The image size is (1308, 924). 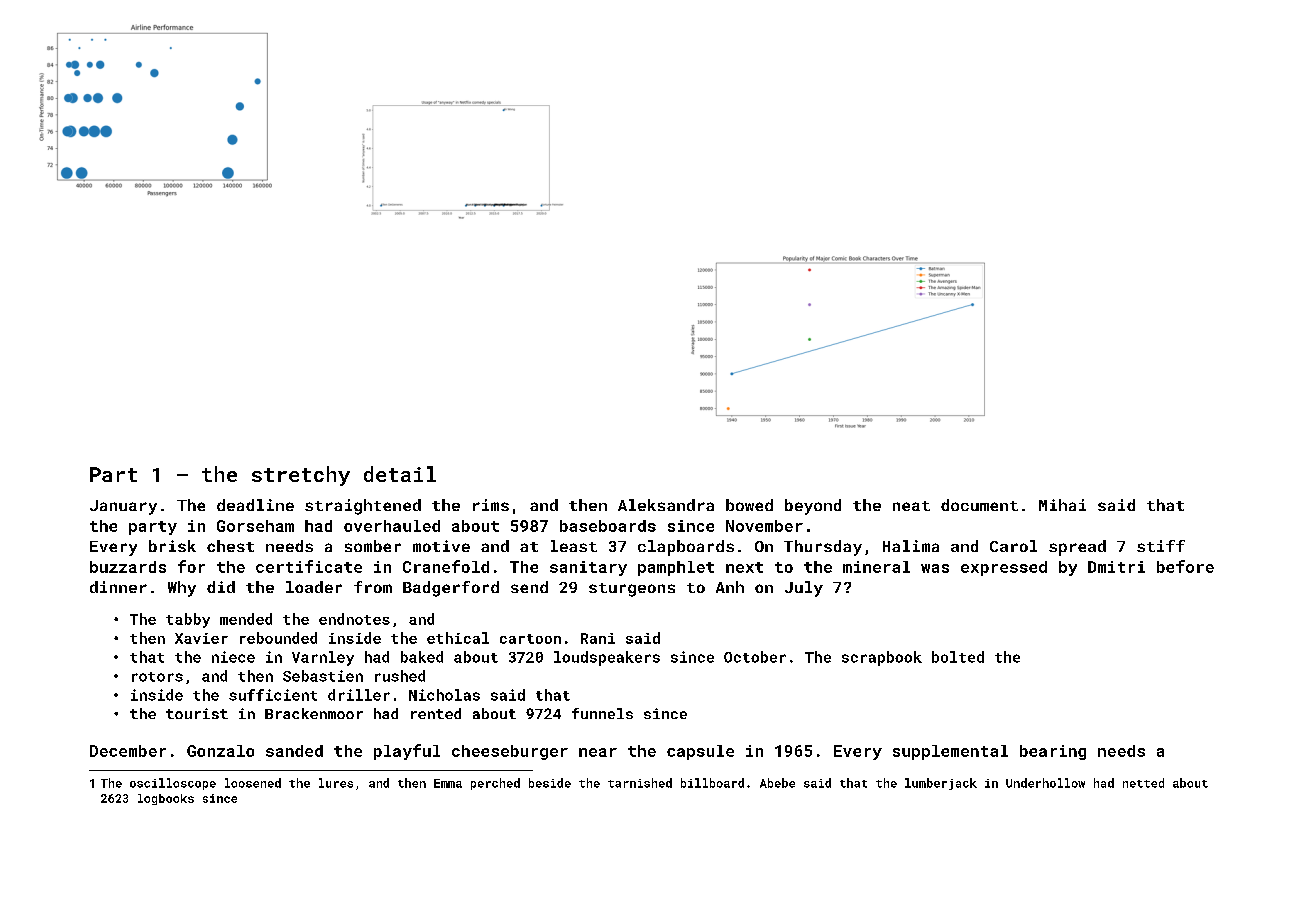 What do you see at coordinates (400, 474) in the image?
I see `detail` at bounding box center [400, 474].
